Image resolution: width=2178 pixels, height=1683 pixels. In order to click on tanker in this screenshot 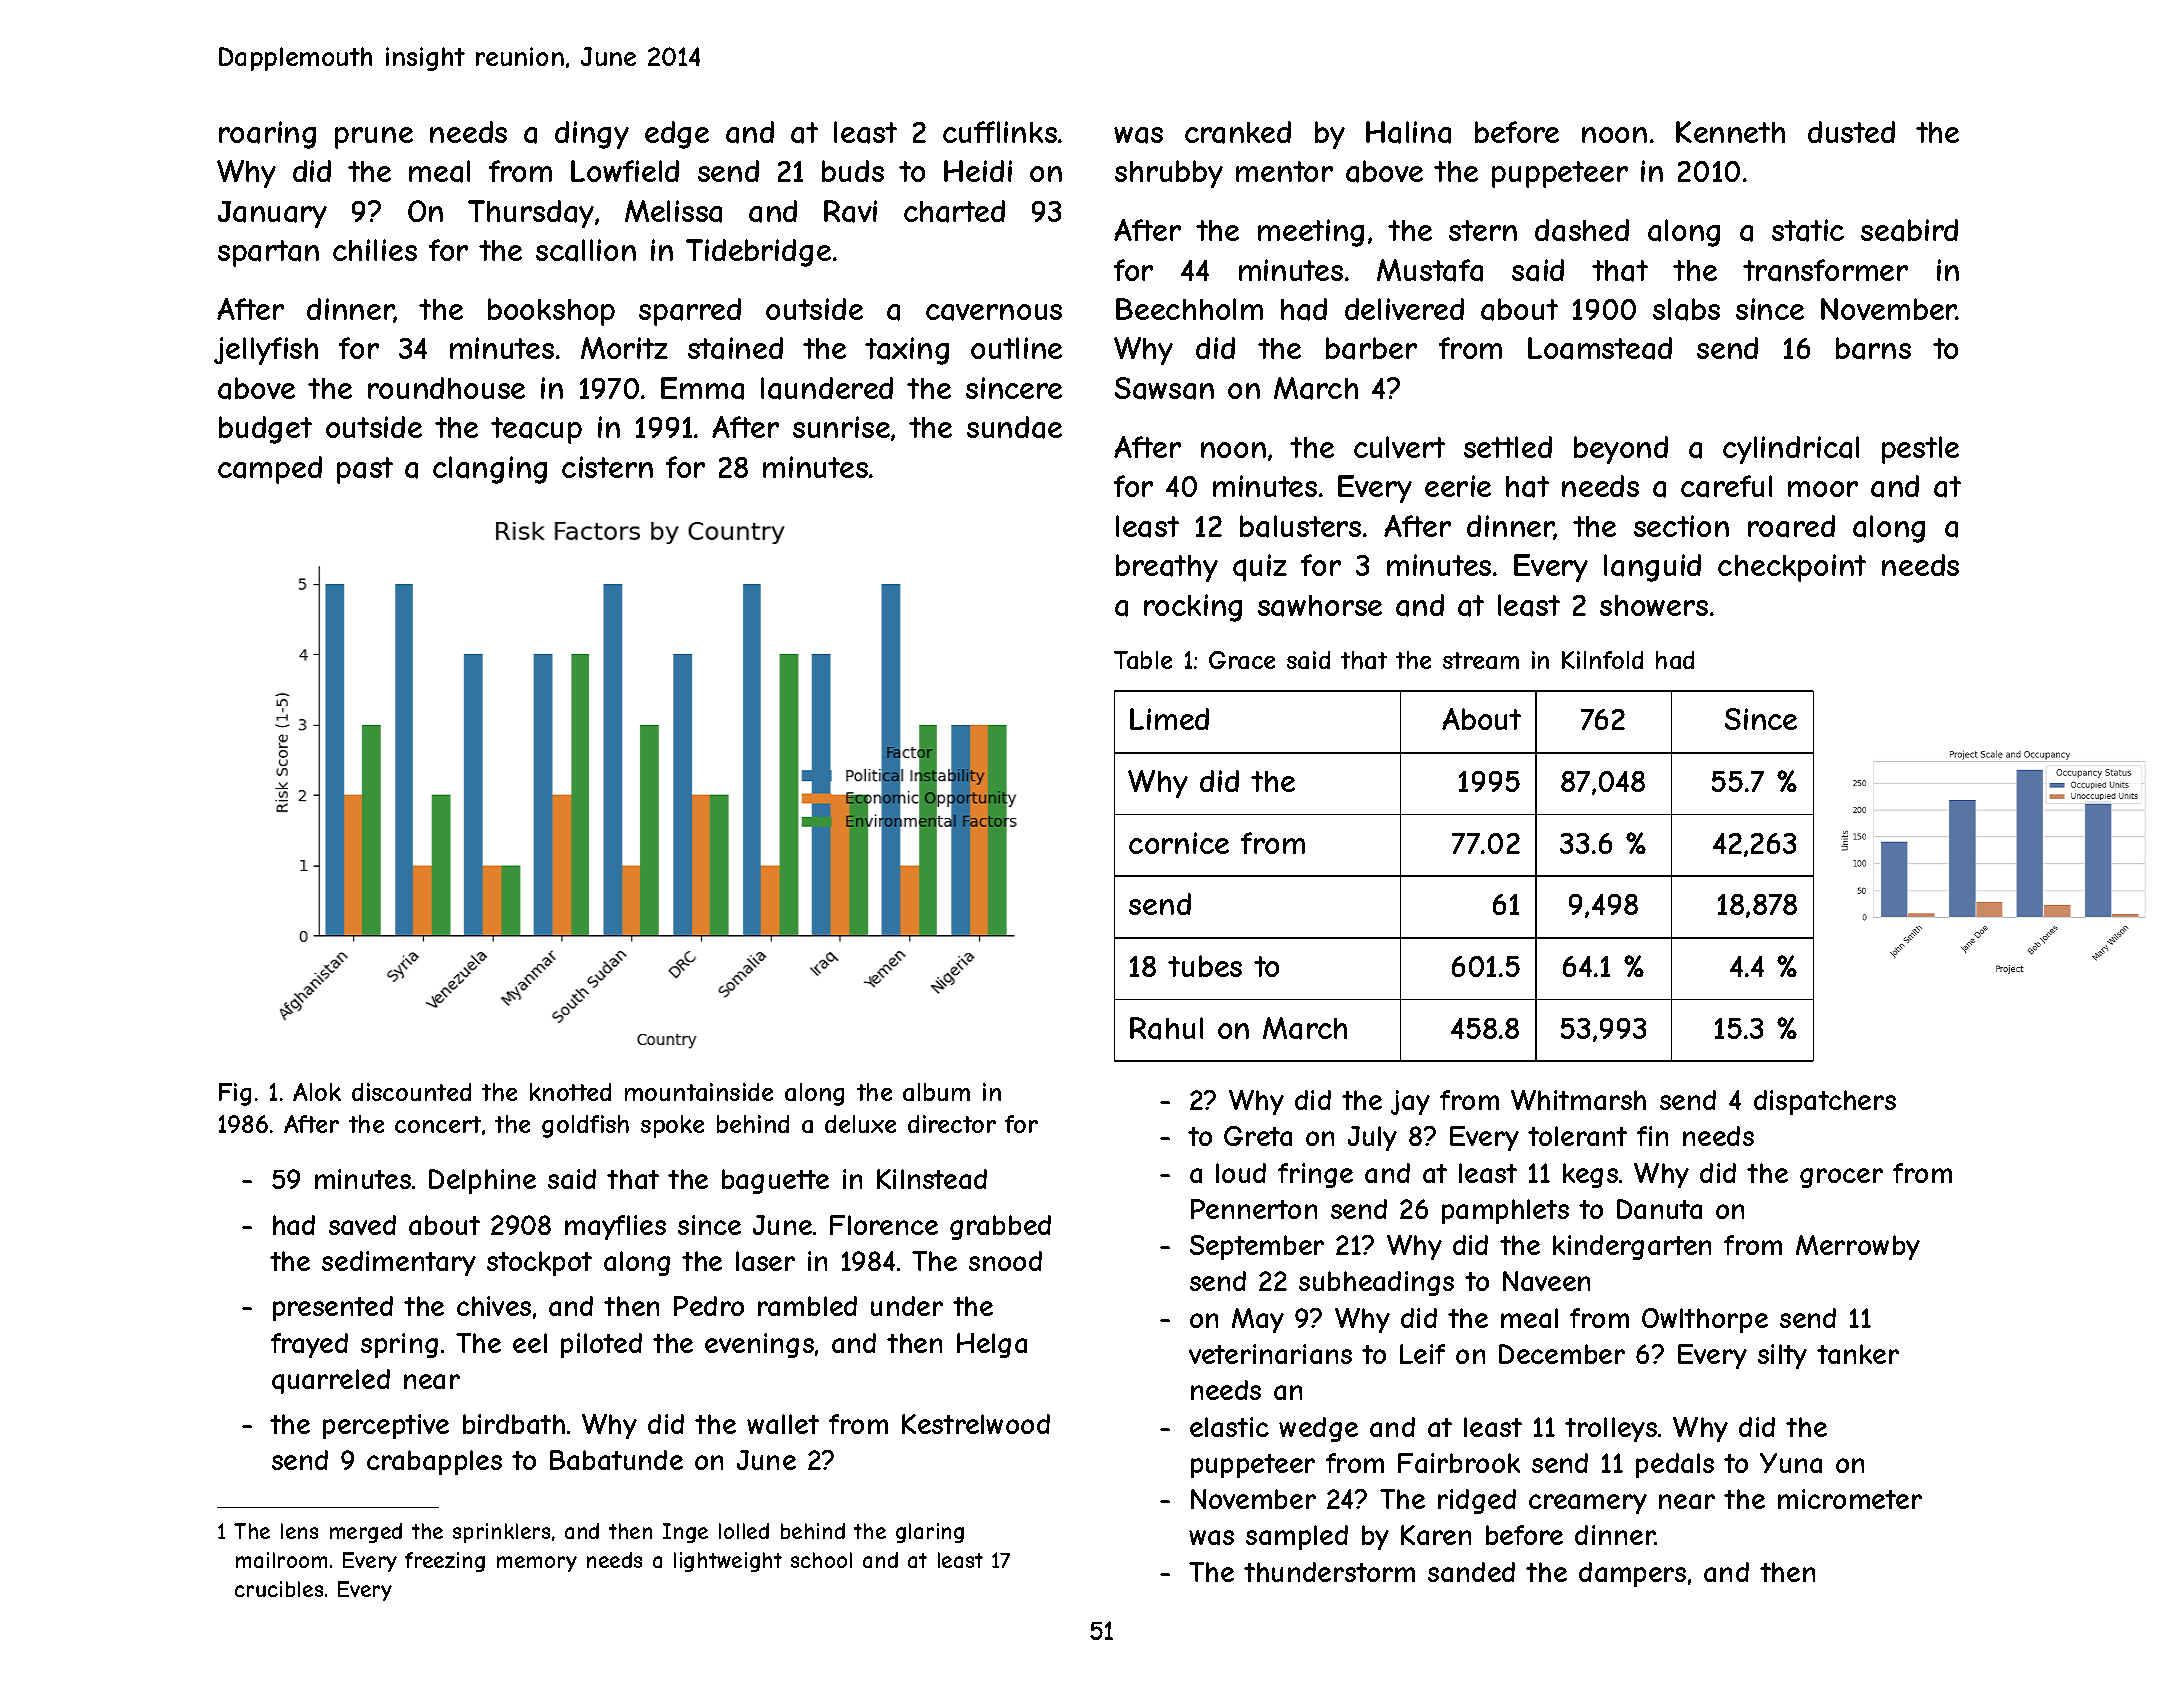, I will do `click(1858, 1354)`.
